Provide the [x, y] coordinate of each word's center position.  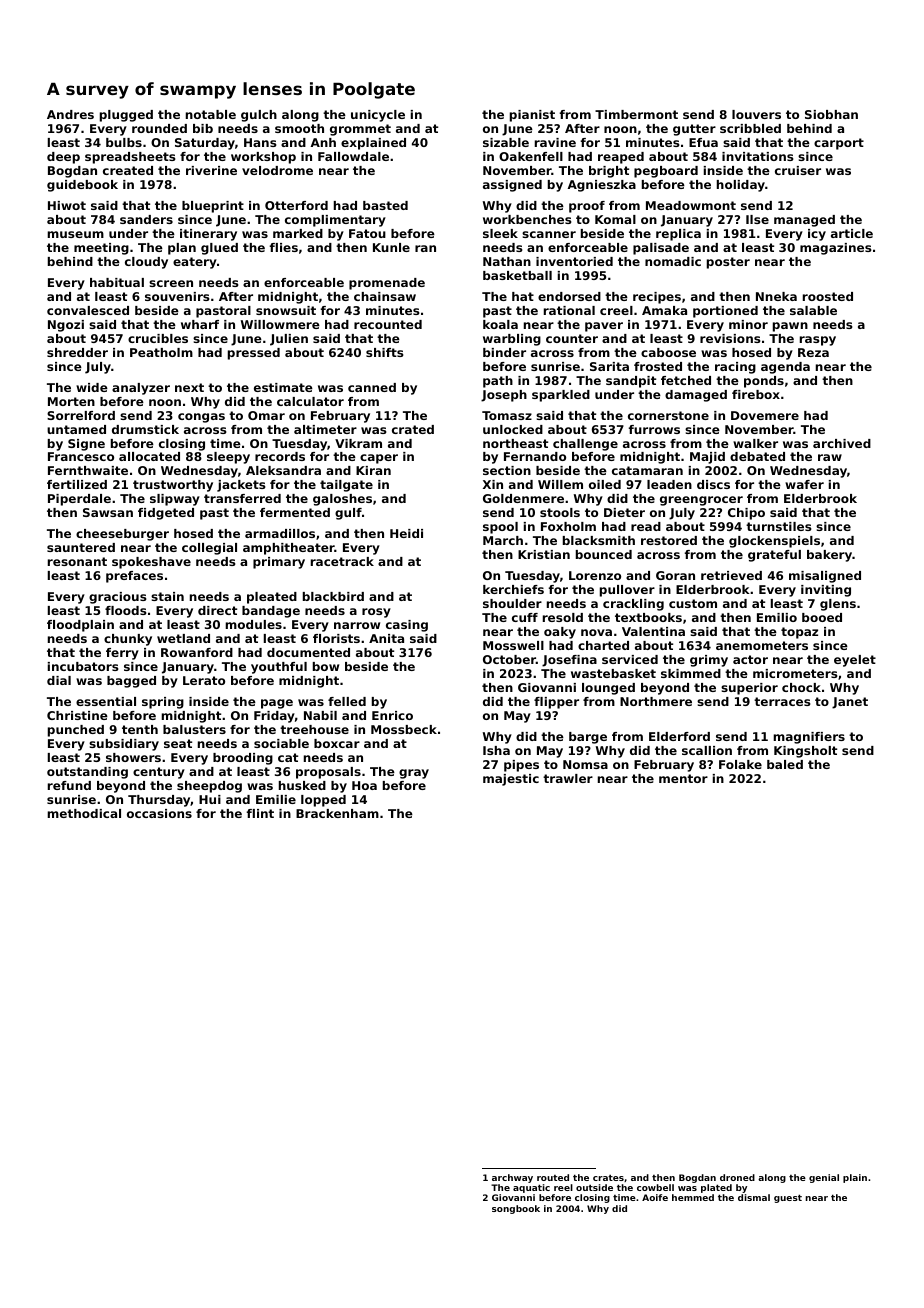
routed [553, 1177]
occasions [159, 813]
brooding [243, 759]
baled [785, 764]
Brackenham [337, 813]
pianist [532, 116]
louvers [756, 114]
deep [63, 158]
